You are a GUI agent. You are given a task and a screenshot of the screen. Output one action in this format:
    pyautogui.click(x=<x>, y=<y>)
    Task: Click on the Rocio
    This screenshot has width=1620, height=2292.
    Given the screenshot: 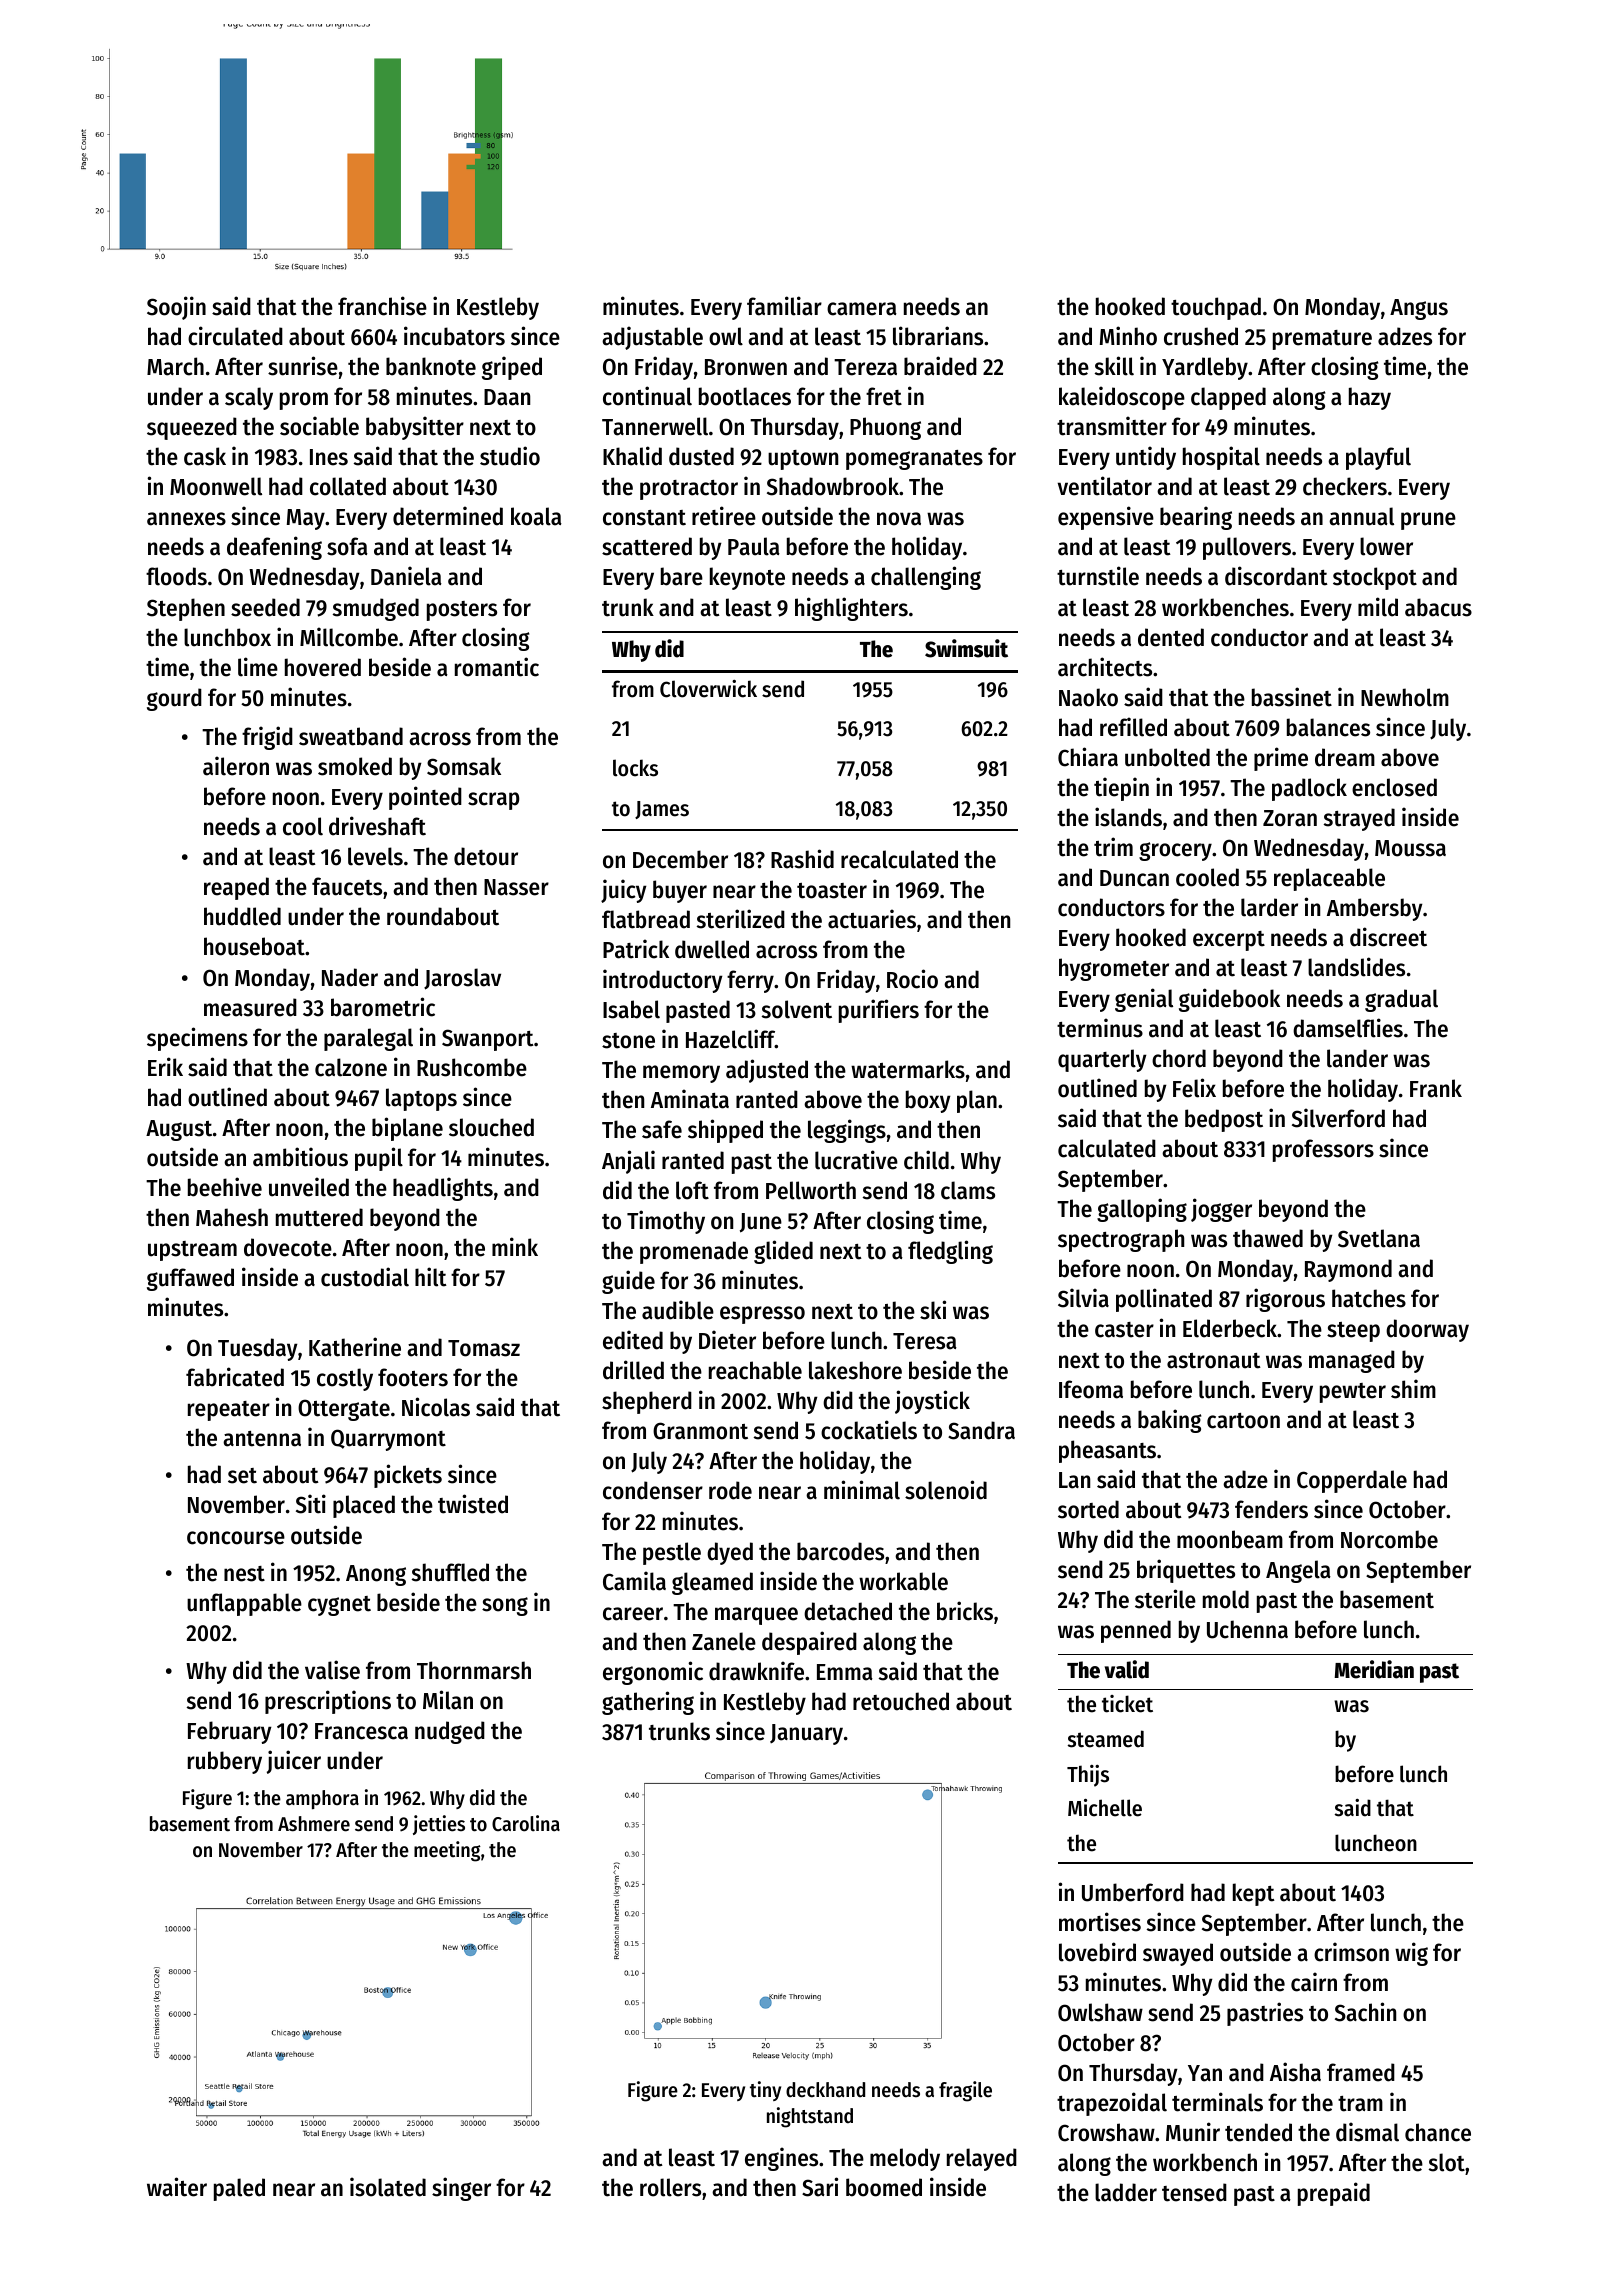 What is the action you would take?
    pyautogui.click(x=912, y=979)
